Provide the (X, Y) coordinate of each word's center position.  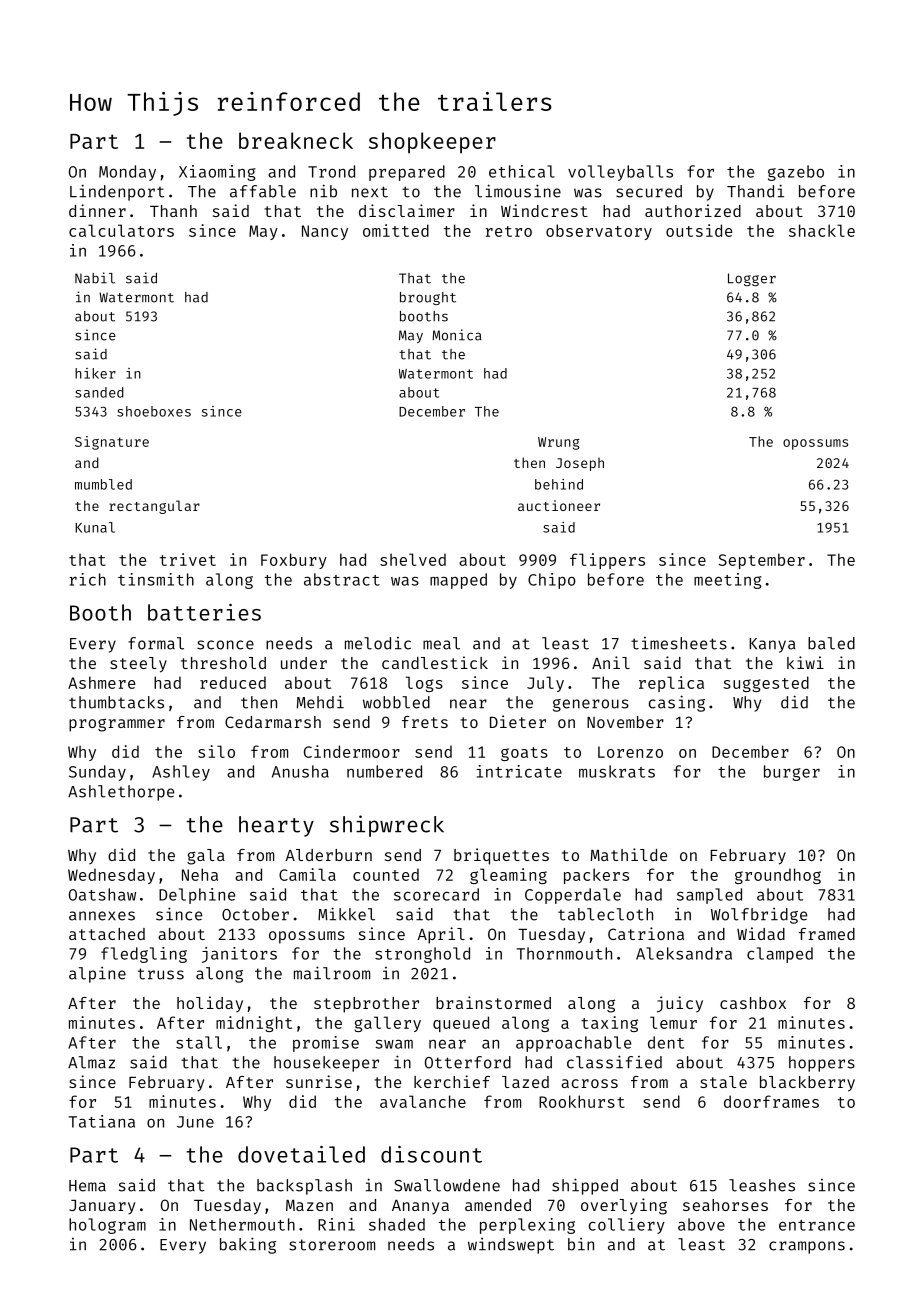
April (441, 935)
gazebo (796, 173)
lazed (525, 1082)
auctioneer (559, 505)
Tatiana (101, 1121)
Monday (127, 173)
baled (831, 643)
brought (428, 298)
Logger (752, 279)
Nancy (325, 232)
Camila (307, 874)
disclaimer (407, 210)
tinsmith (156, 579)
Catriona (646, 933)
